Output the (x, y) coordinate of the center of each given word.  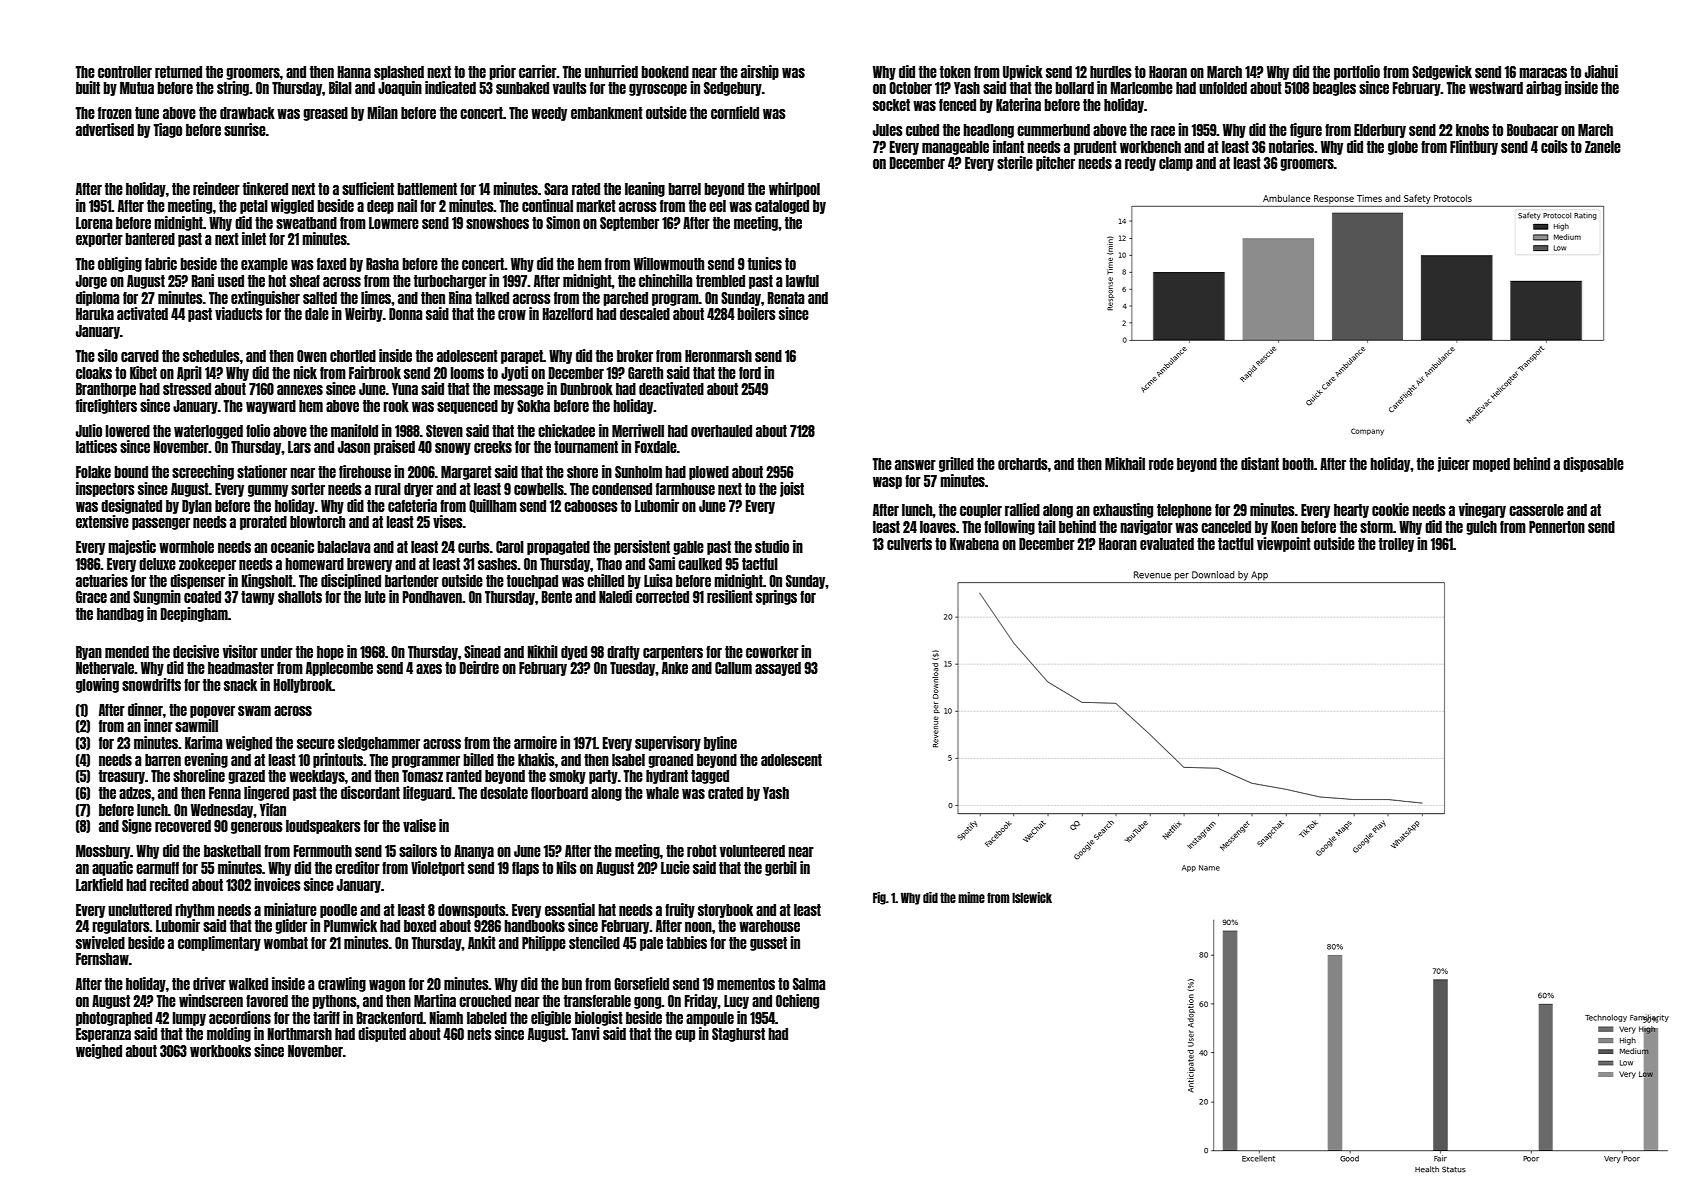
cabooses (591, 506)
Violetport (438, 868)
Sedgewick (1442, 72)
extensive (102, 521)
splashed (399, 73)
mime (971, 897)
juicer (1454, 464)
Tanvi (585, 1033)
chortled (353, 356)
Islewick (1032, 897)
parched (625, 299)
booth (1298, 464)
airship (760, 72)
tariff (326, 1017)
